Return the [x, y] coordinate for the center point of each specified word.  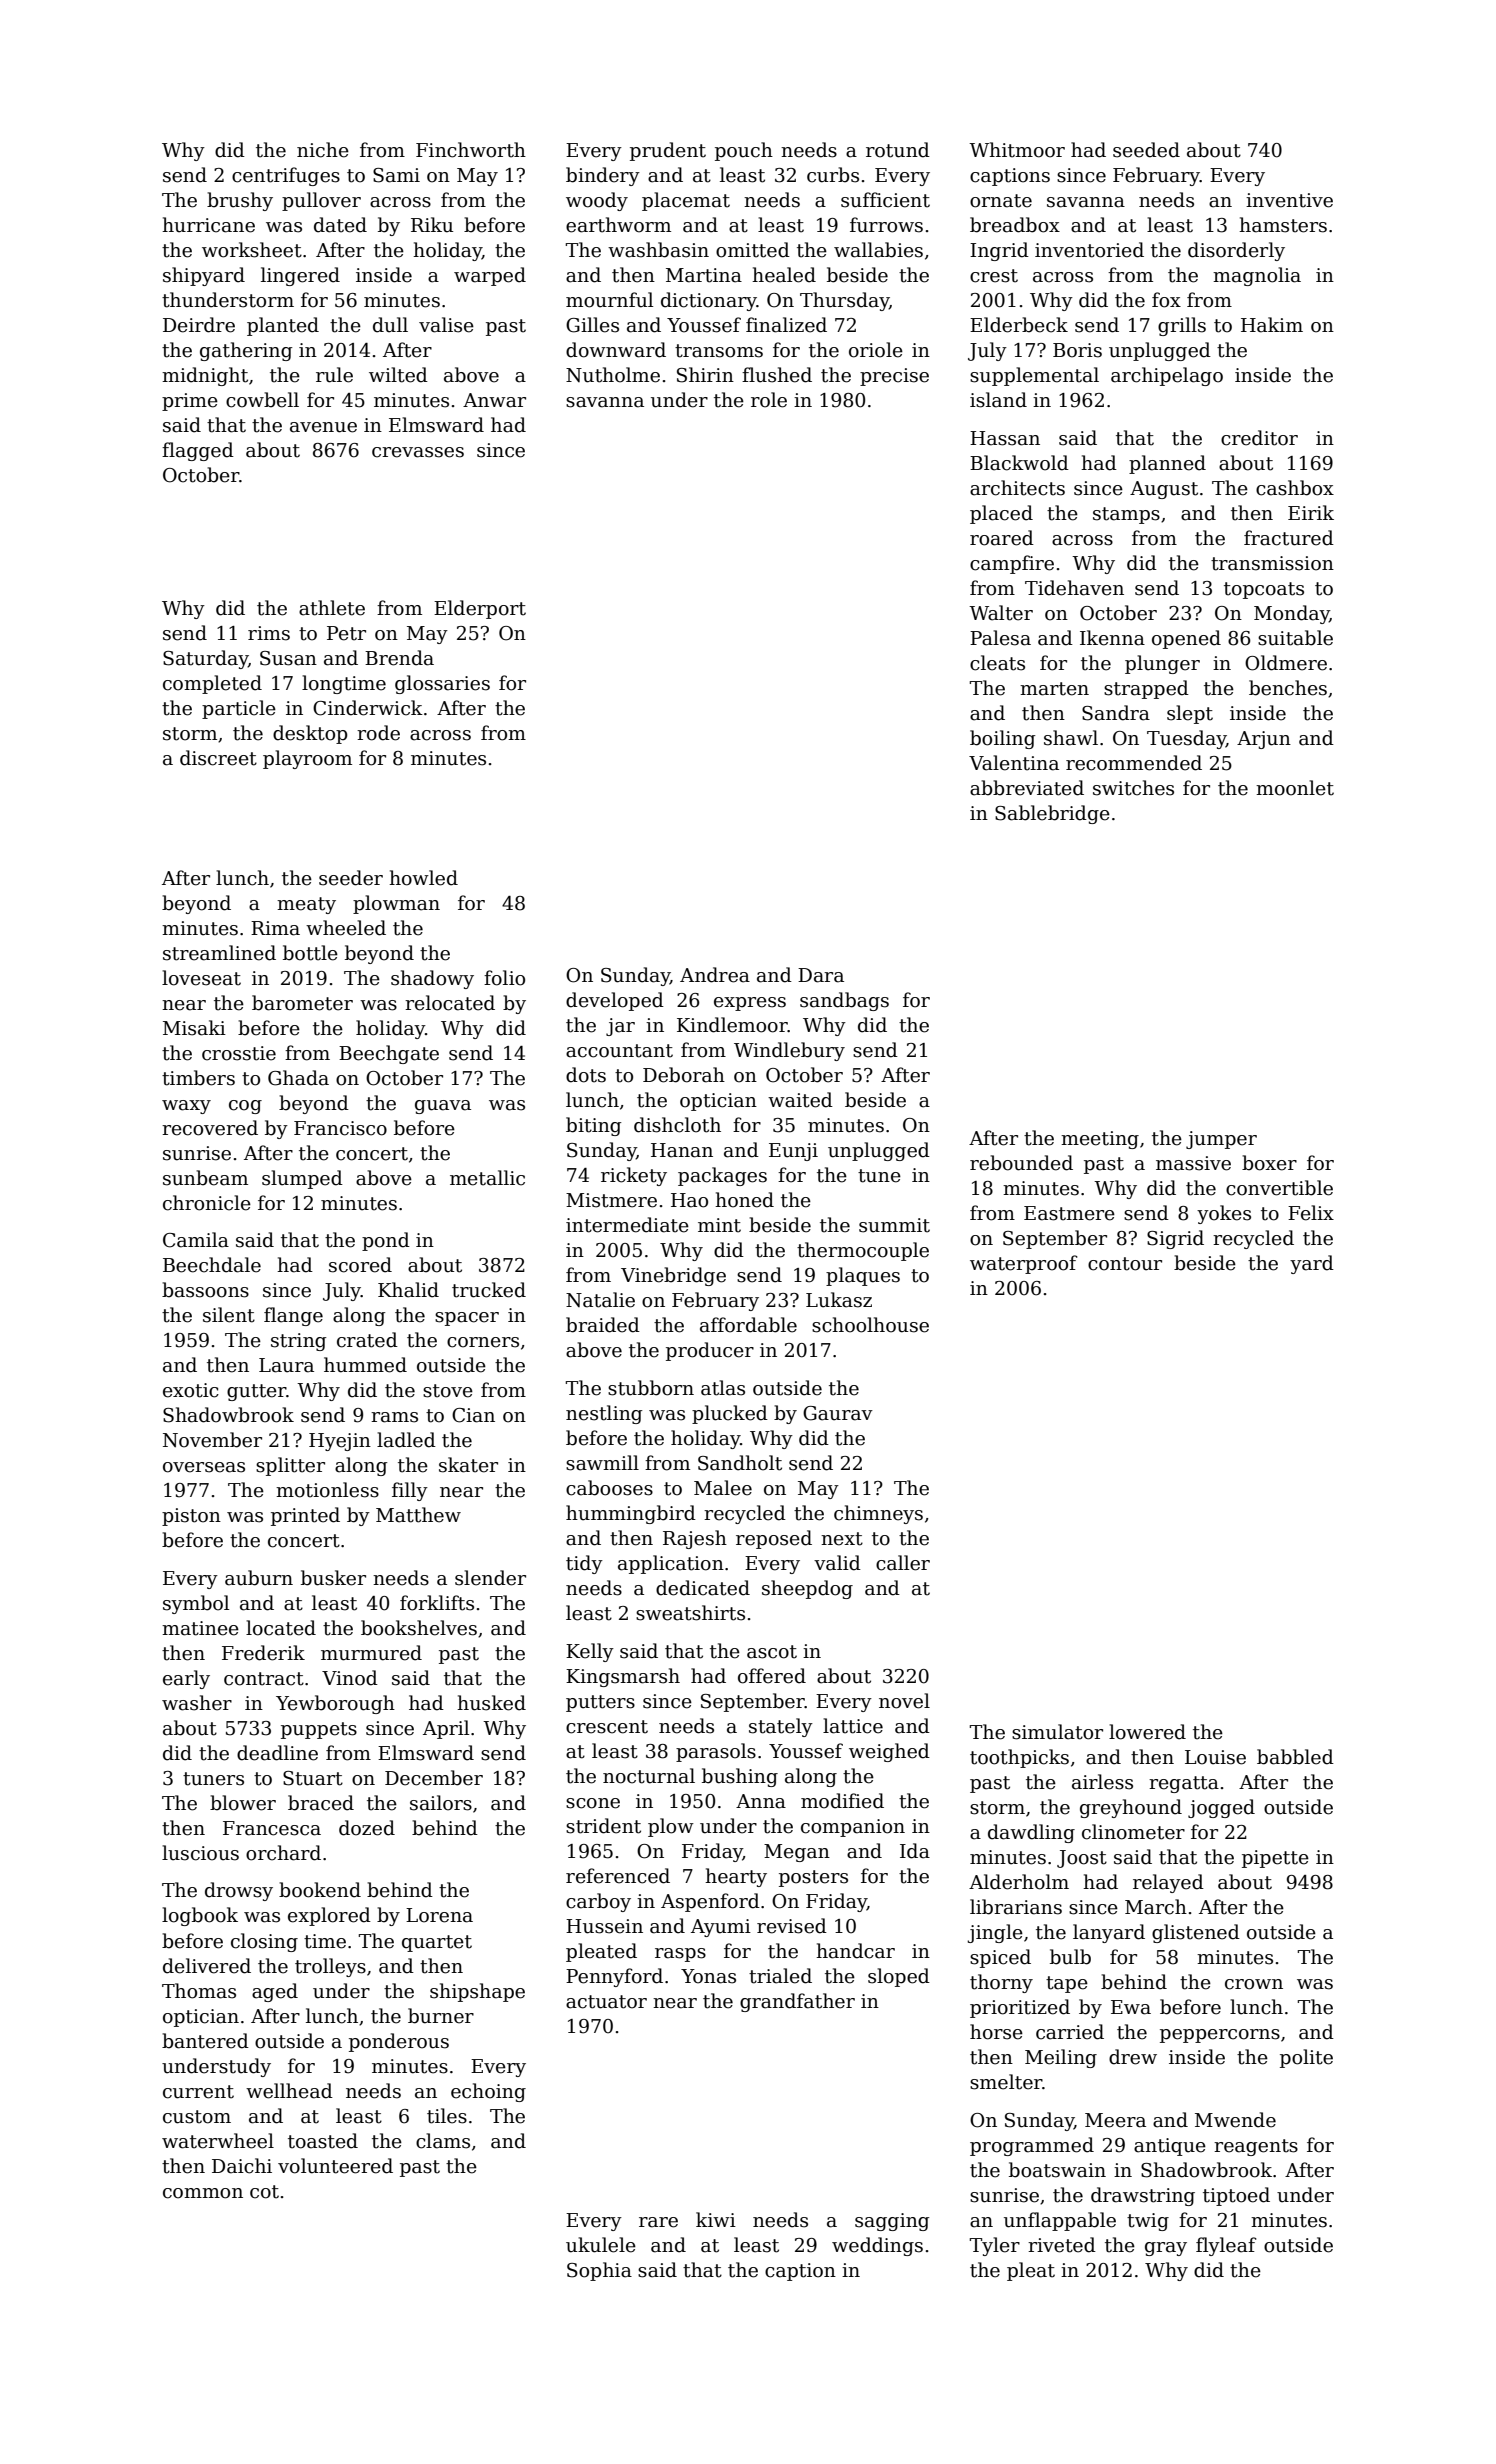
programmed [1032, 2146]
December [434, 1778]
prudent [668, 151]
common [203, 2193]
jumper [1221, 1140]
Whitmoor [1017, 150]
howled [423, 878]
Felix [1311, 1213]
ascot [772, 1652]
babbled [1295, 1757]
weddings [877, 2246]
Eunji [793, 1152]
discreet [218, 758]
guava [443, 1107]
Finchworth [471, 150]
